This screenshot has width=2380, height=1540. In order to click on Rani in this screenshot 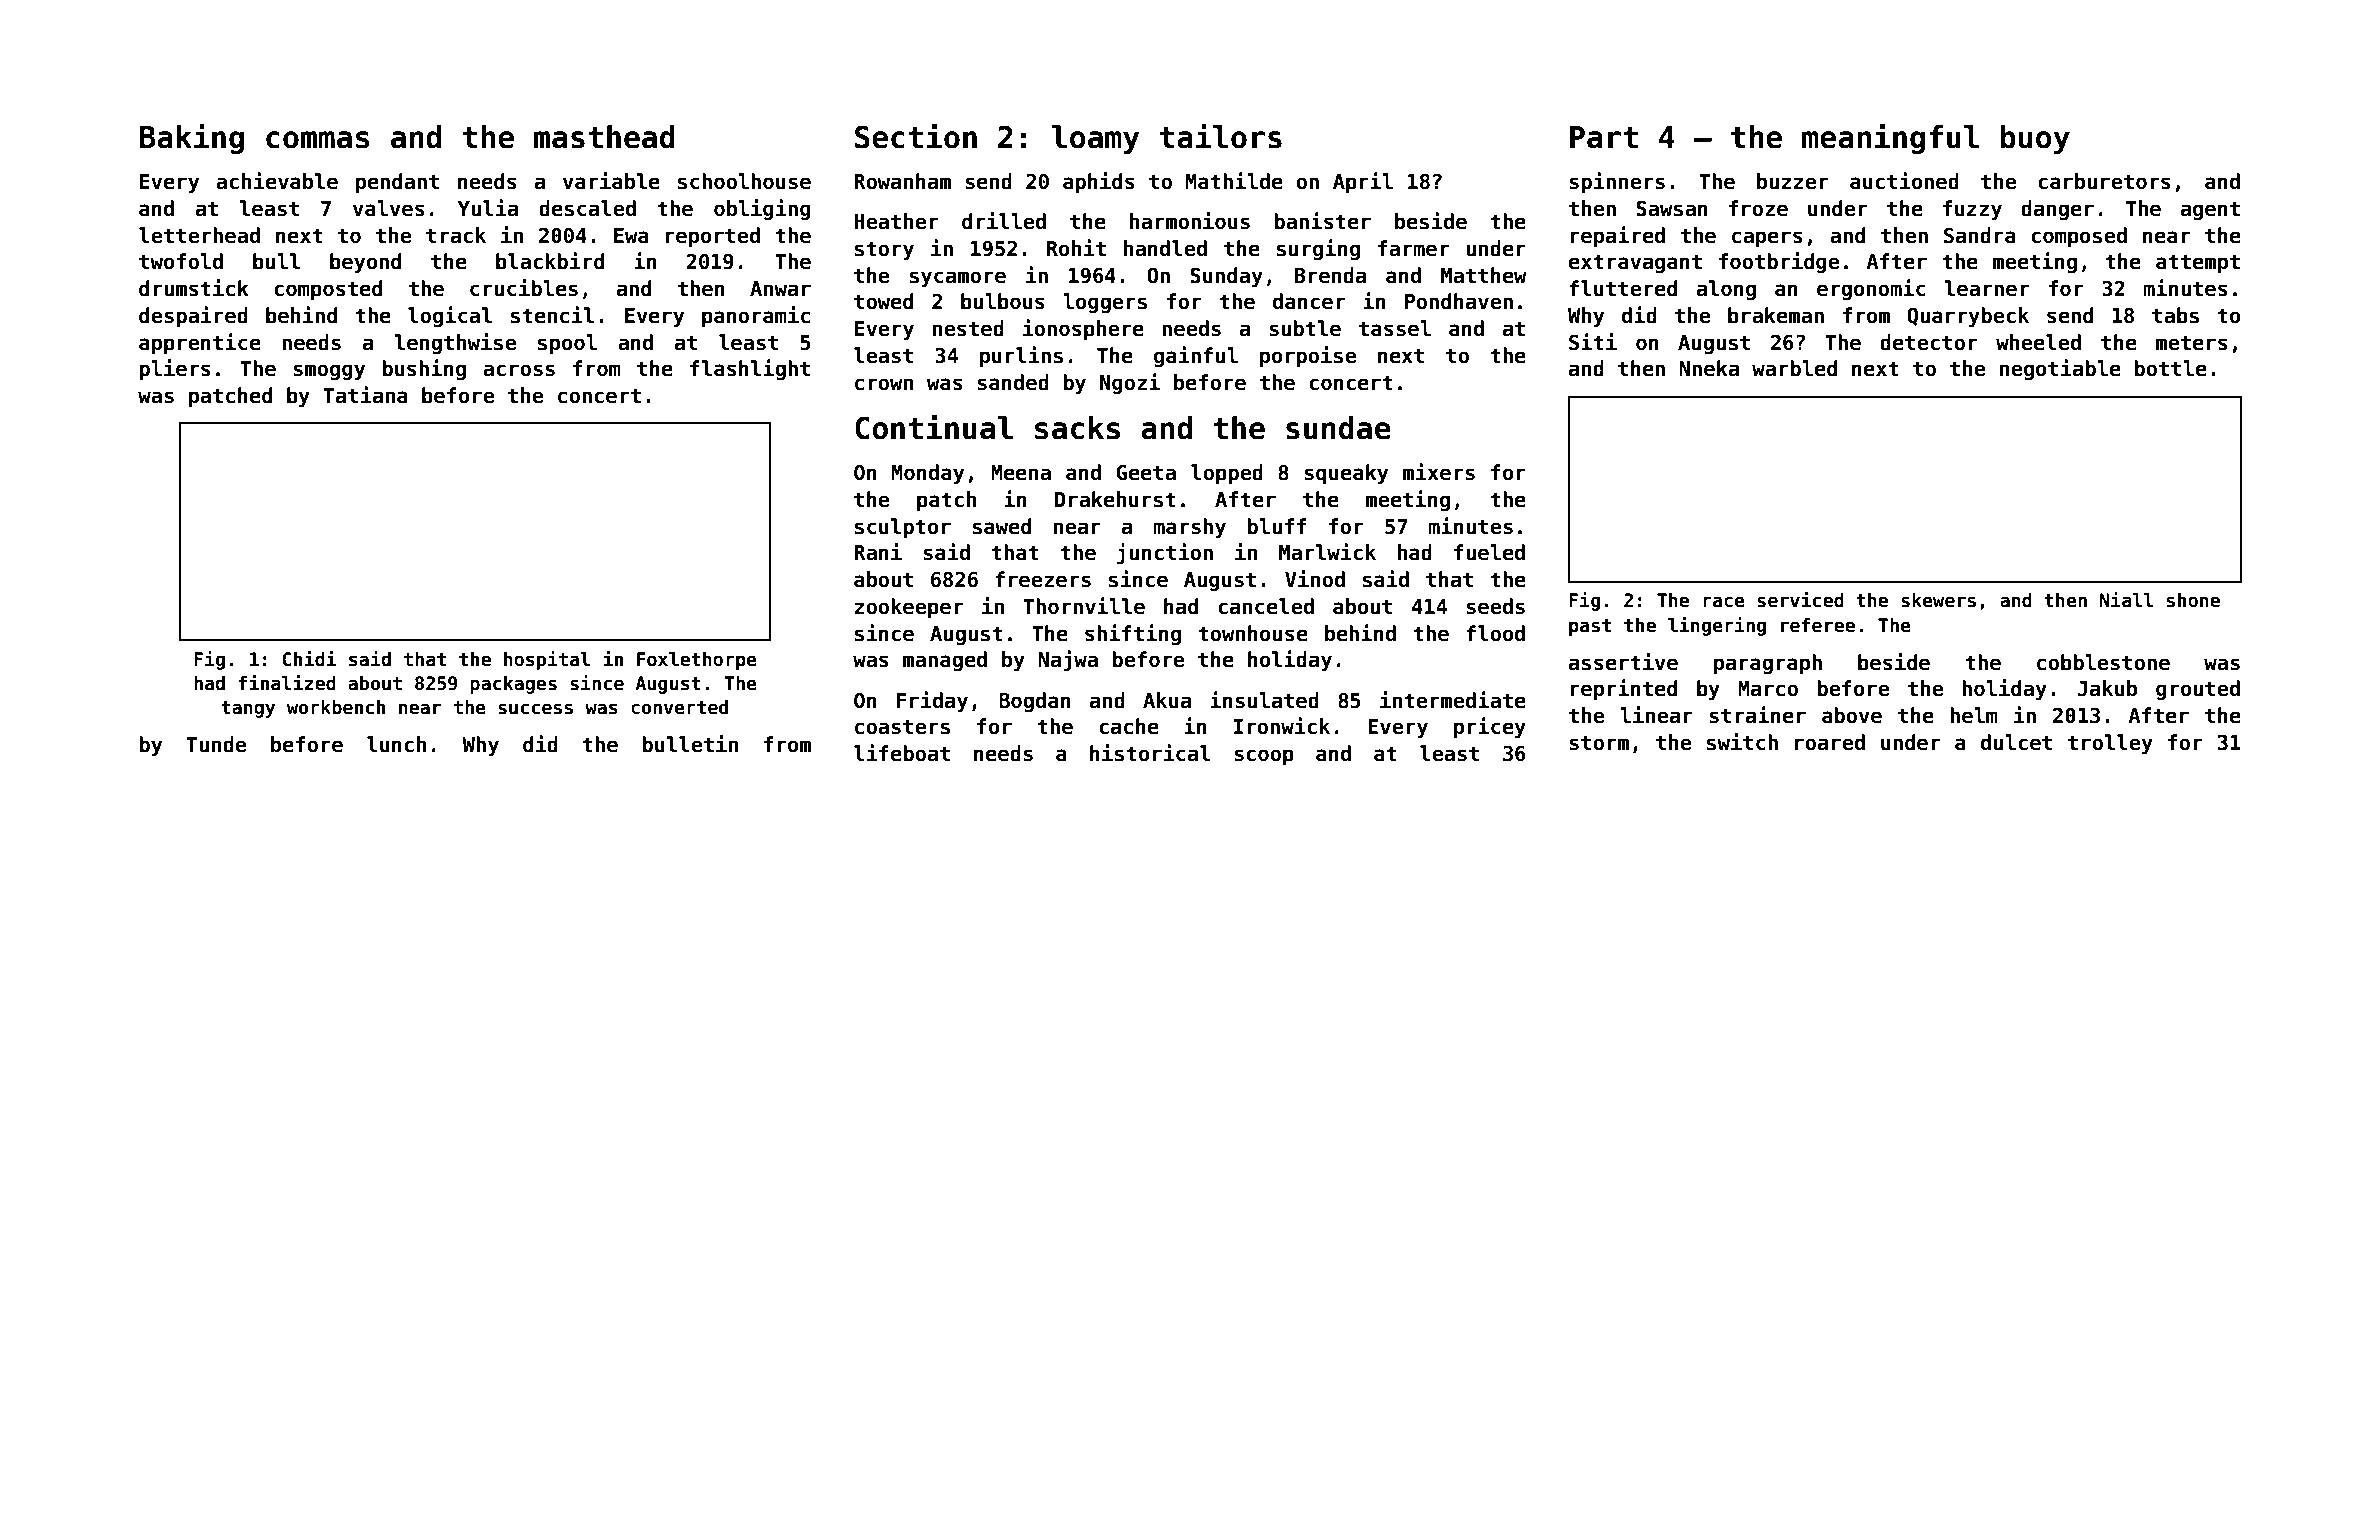, I will do `click(878, 552)`.
